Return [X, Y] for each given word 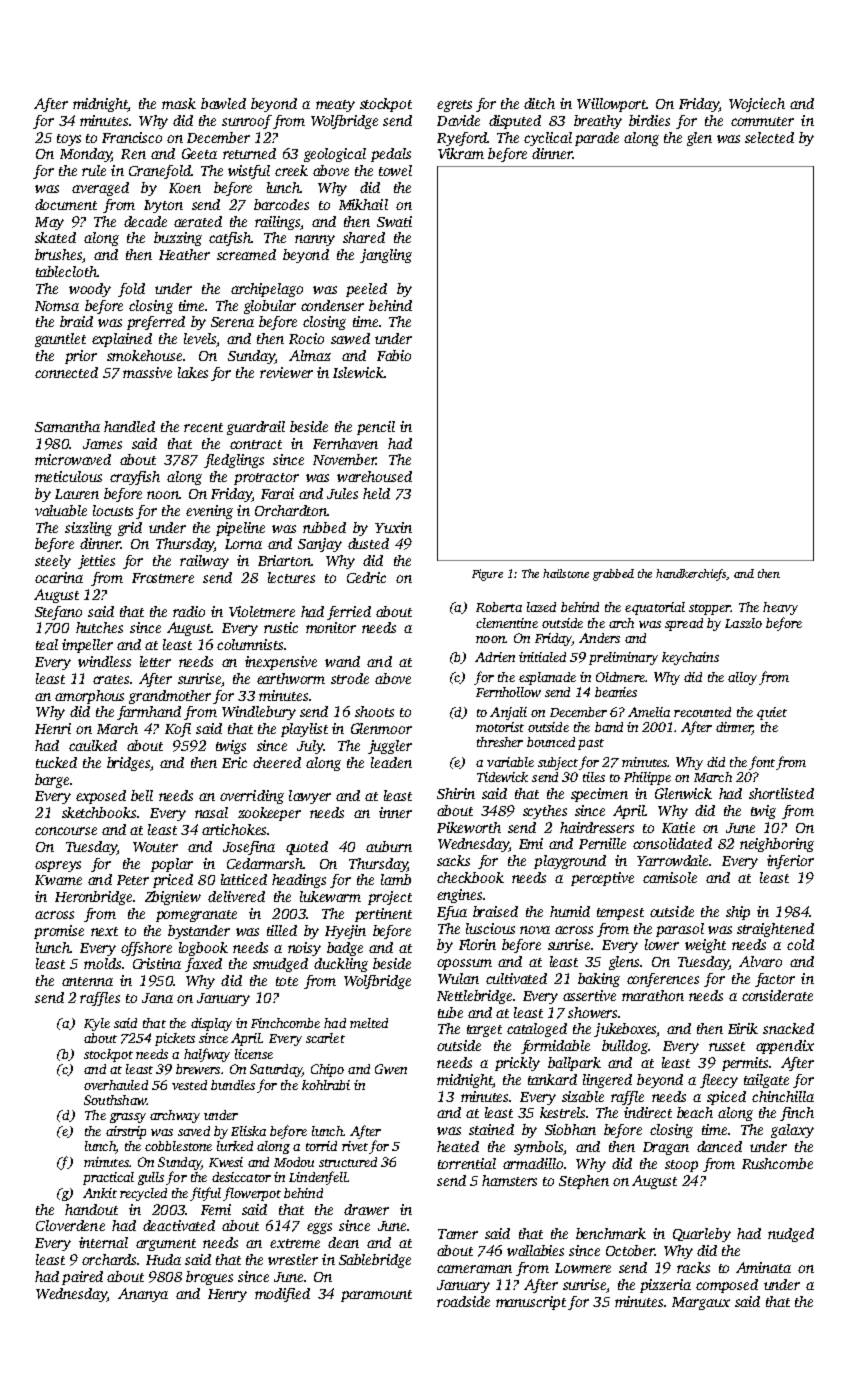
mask [179, 103]
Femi [216, 1209]
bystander [199, 932]
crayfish [135, 478]
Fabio [394, 355]
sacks [453, 860]
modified [282, 1295]
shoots [374, 711]
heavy [780, 608]
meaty [335, 106]
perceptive [602, 879]
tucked [56, 762]
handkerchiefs [691, 575]
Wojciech [757, 105]
